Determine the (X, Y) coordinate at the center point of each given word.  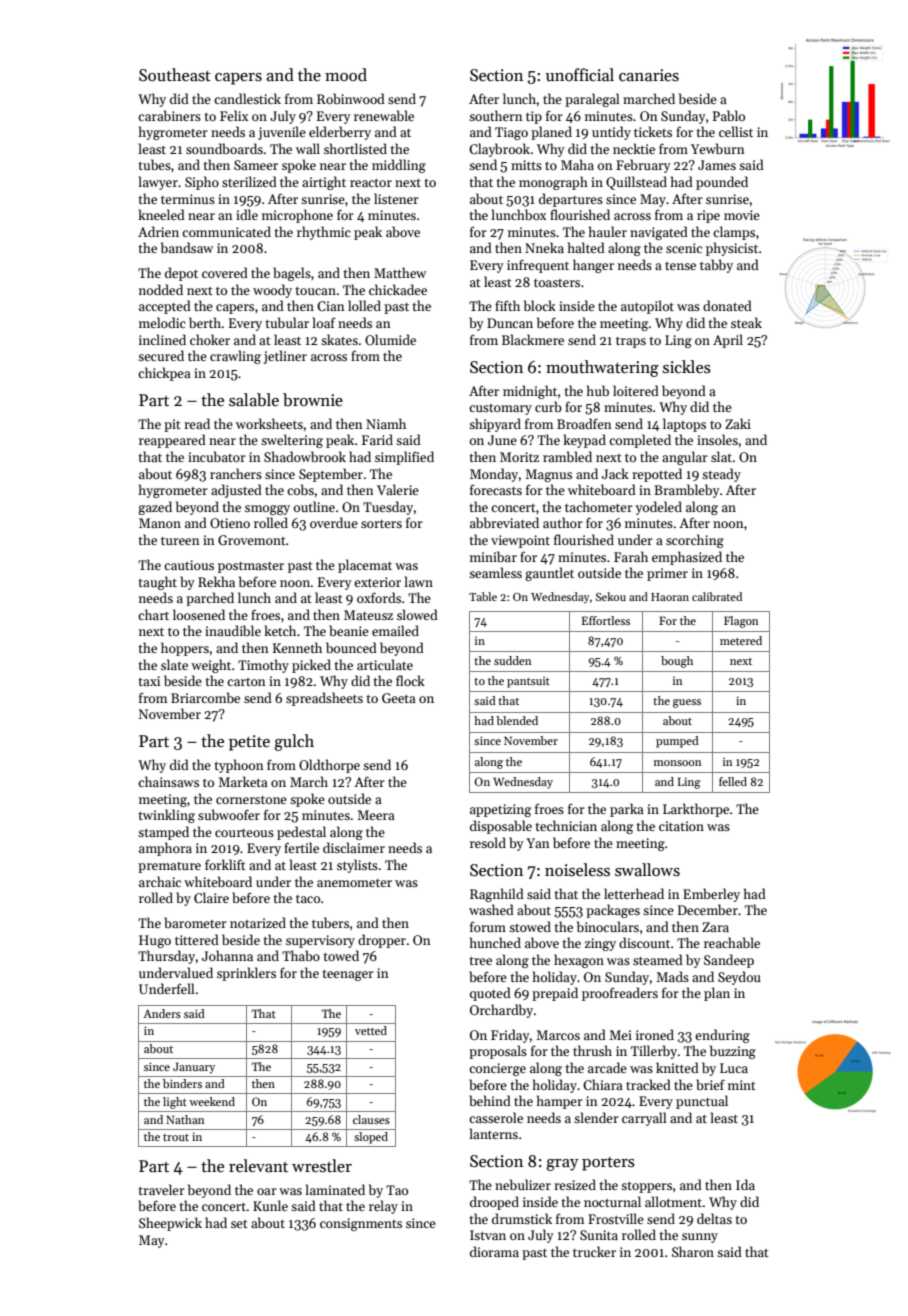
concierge (497, 1069)
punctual (702, 1102)
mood (346, 74)
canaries (649, 75)
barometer (195, 922)
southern (496, 115)
